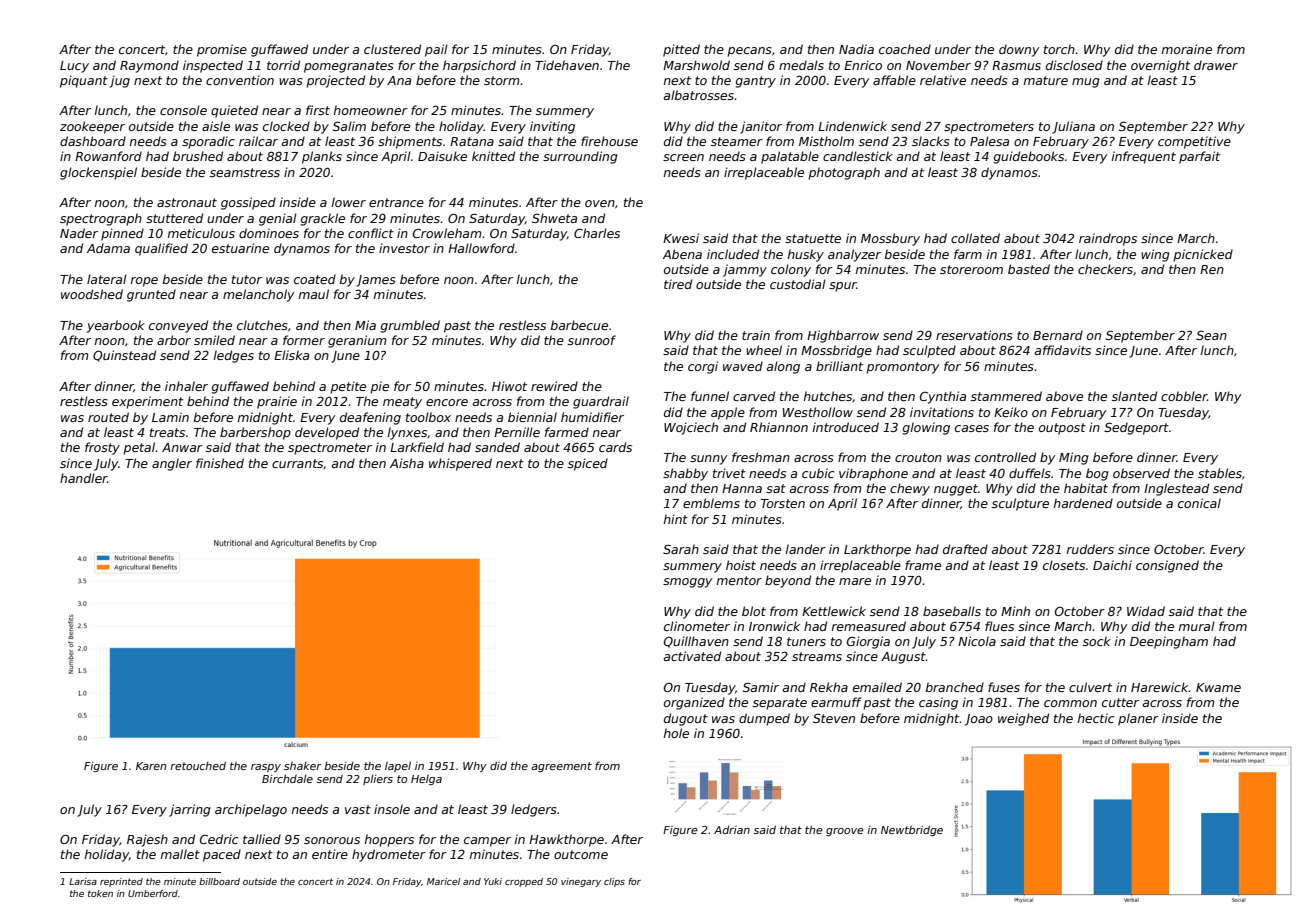 The image size is (1308, 924). Describe the element at coordinates (1187, 49) in the image. I see `moraine` at that location.
